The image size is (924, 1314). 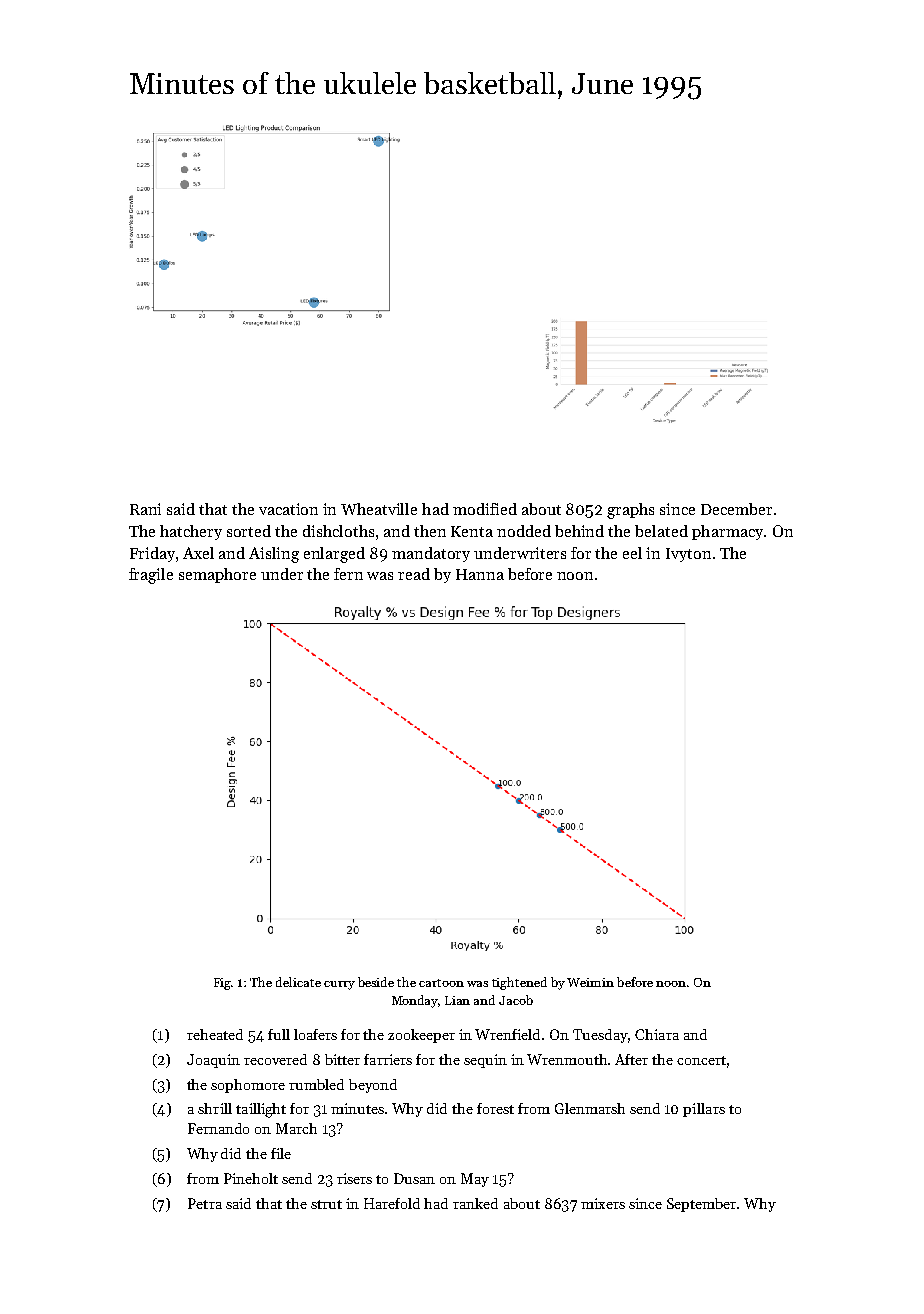 What do you see at coordinates (205, 1203) in the document?
I see `Petra` at bounding box center [205, 1203].
